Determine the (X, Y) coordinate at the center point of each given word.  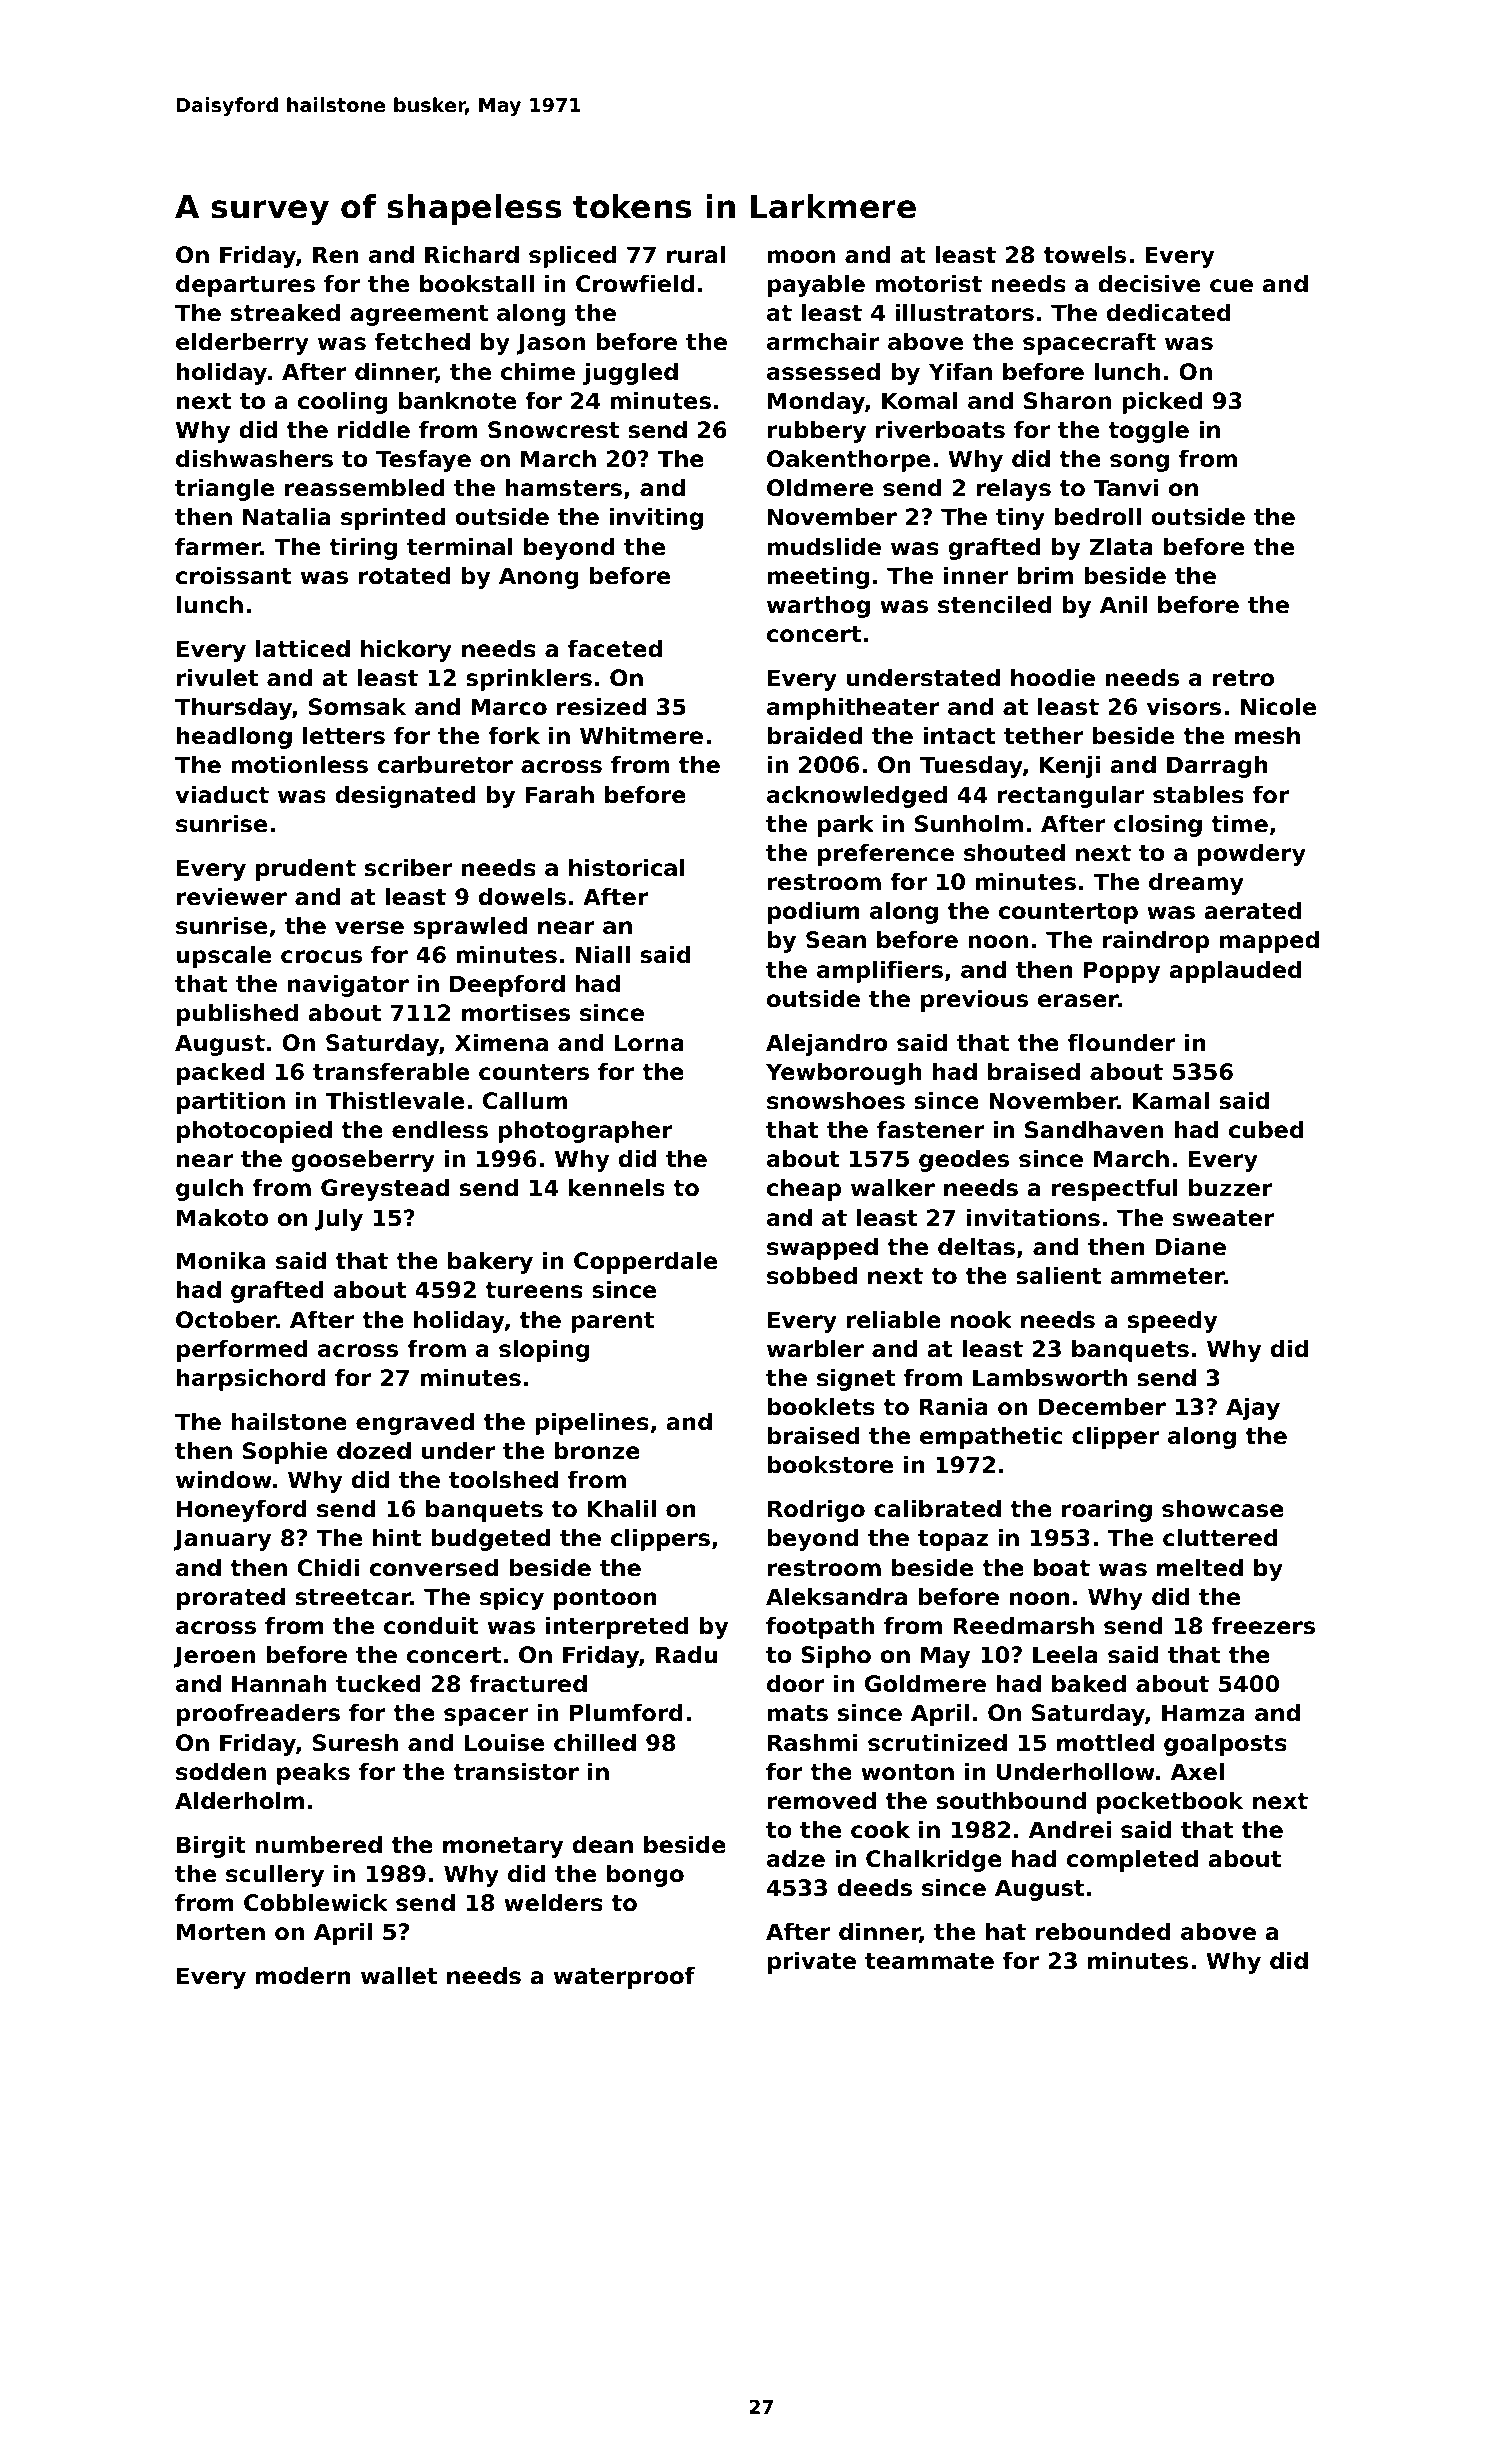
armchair (823, 342)
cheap (804, 1190)
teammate (929, 1961)
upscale (224, 957)
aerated (1253, 911)
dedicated (1169, 313)
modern (303, 1976)
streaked (285, 313)
